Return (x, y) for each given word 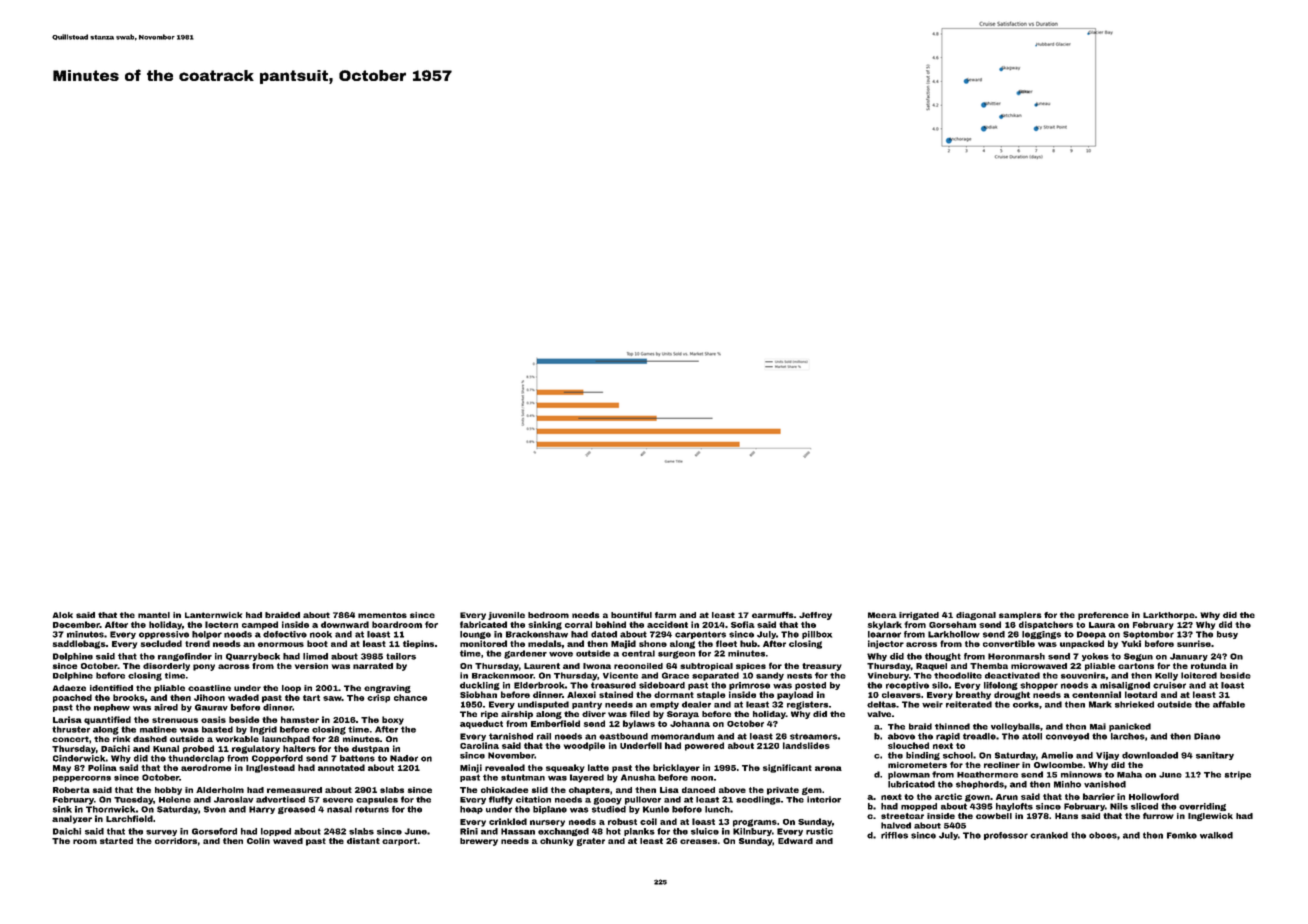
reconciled (638, 666)
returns (372, 809)
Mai (1098, 726)
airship (517, 715)
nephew (112, 708)
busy (1227, 635)
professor (1006, 836)
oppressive (164, 635)
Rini (469, 831)
